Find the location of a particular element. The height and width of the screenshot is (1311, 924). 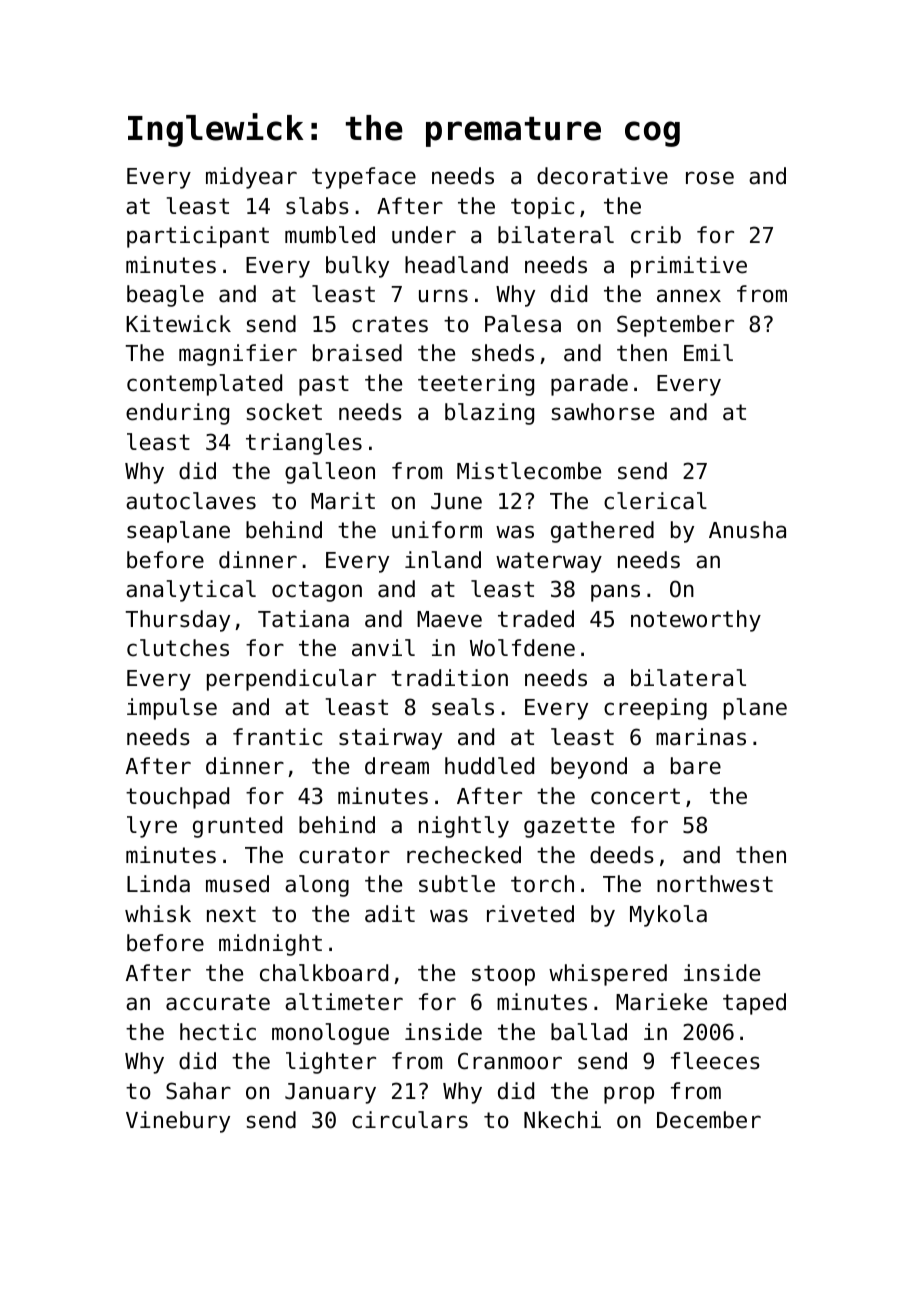

octagon is located at coordinates (317, 591).
